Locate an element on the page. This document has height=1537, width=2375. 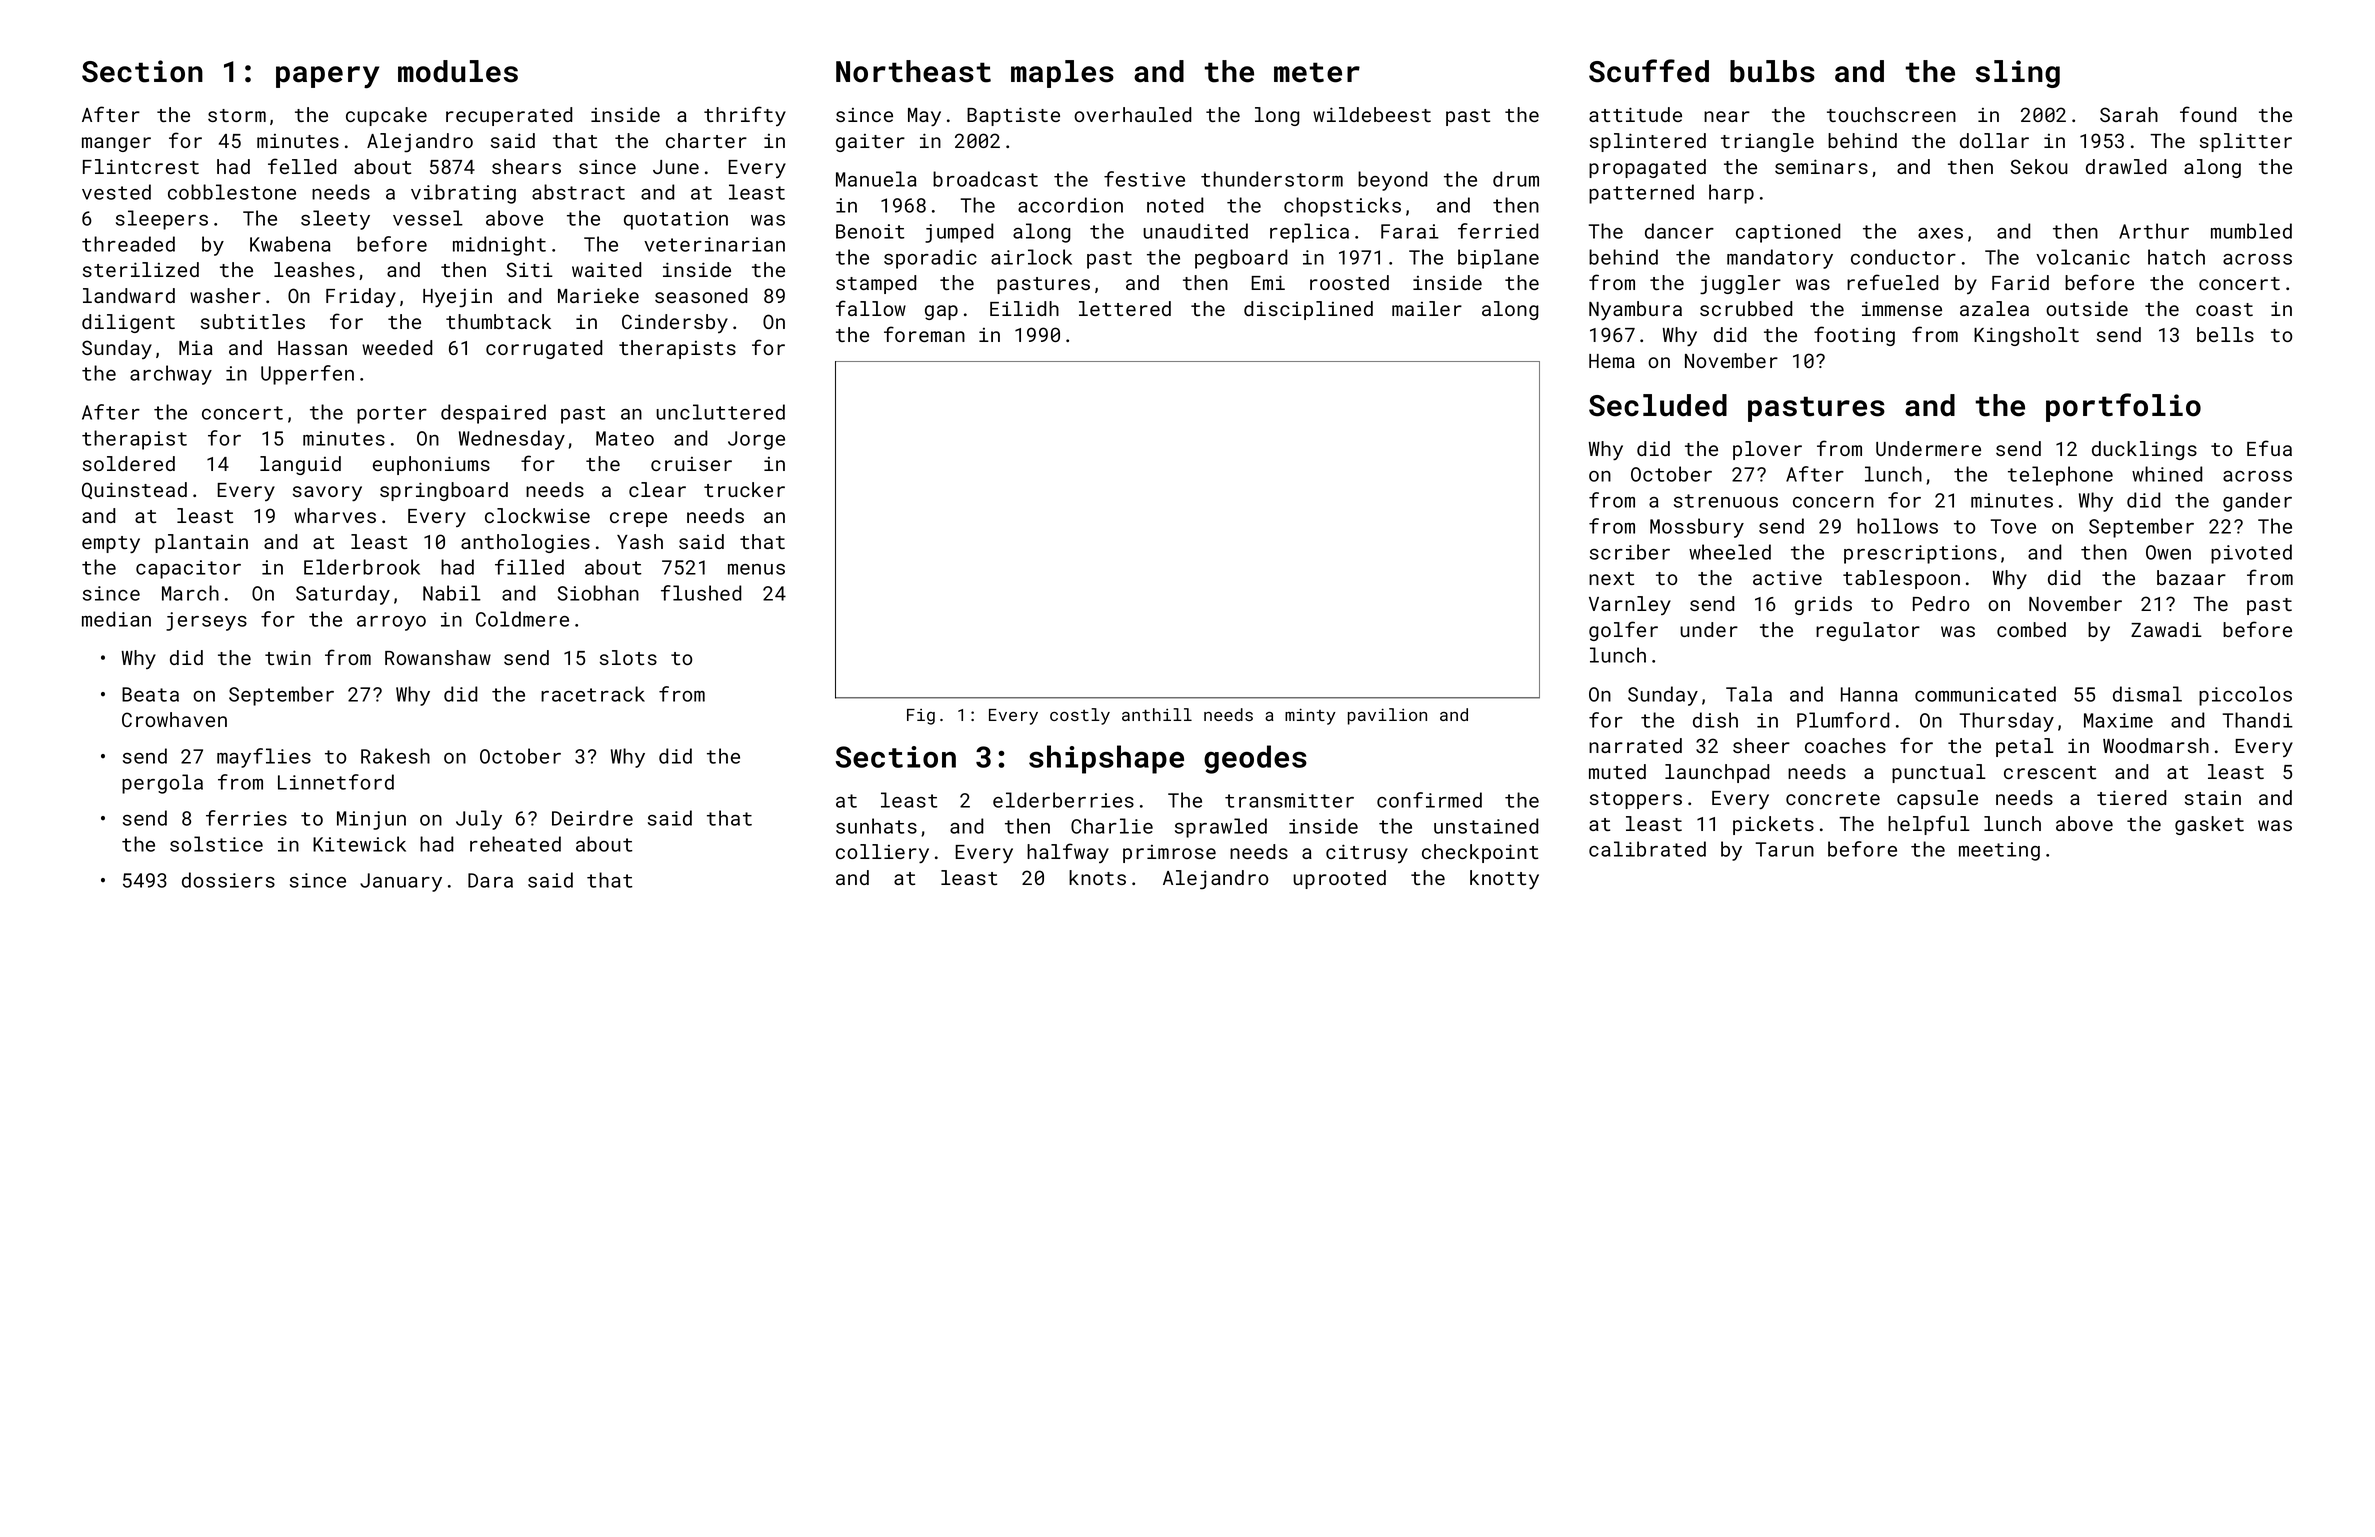
crepe is located at coordinates (638, 519).
